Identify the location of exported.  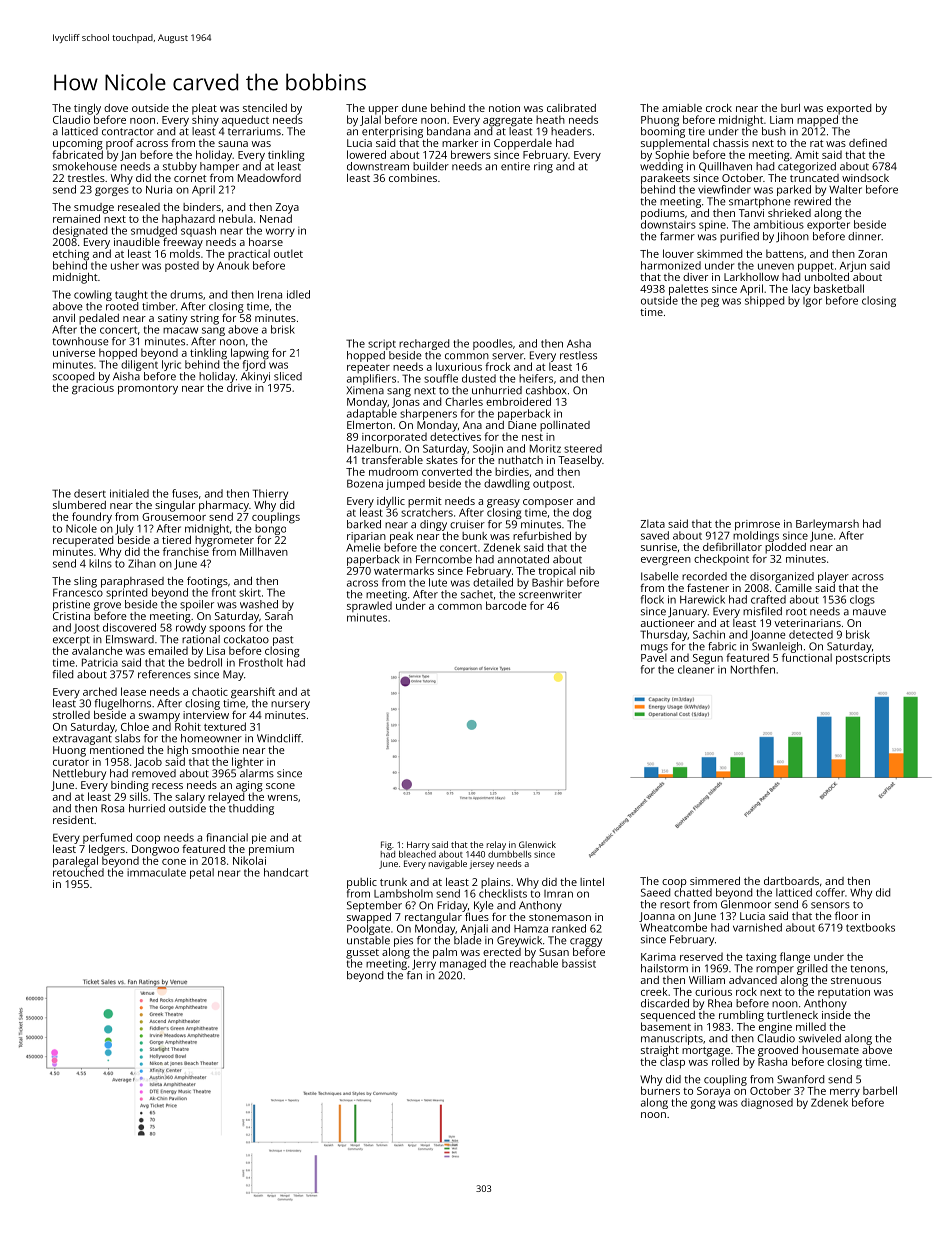
(849, 109).
